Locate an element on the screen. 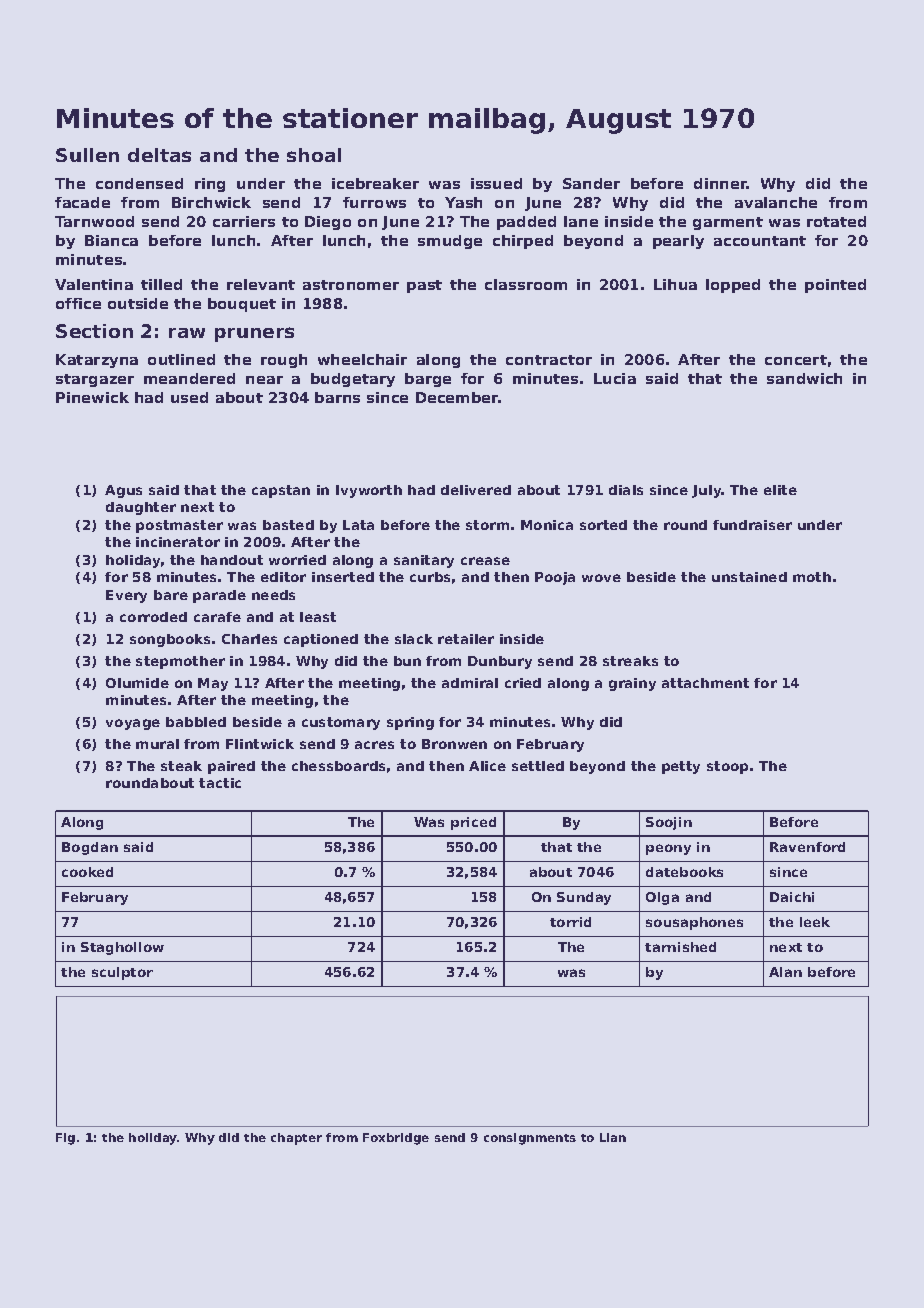 The height and width of the screenshot is (1308, 924). tarnished is located at coordinates (680, 947).
